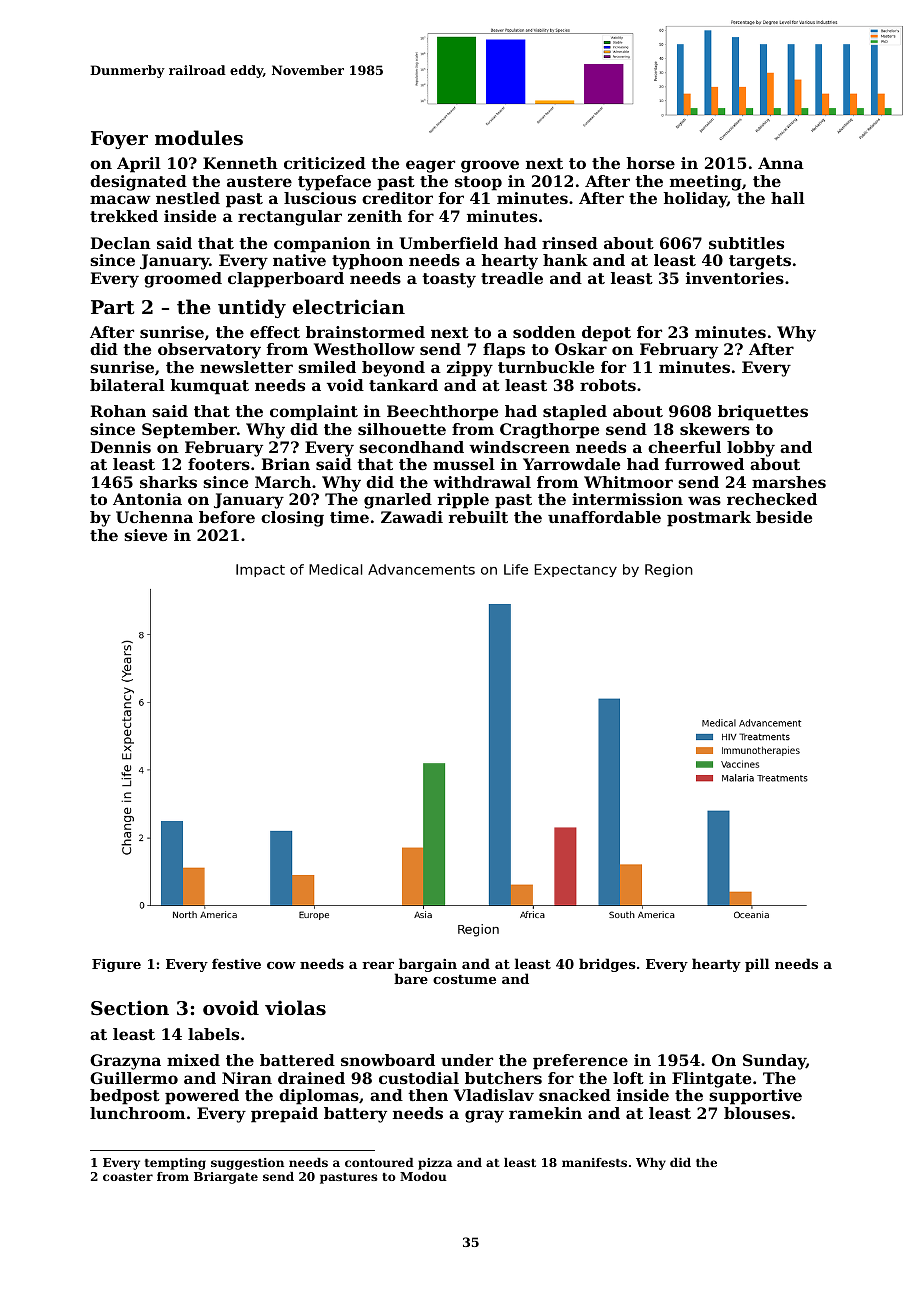 This document has height=1314, width=924. What do you see at coordinates (314, 413) in the document?
I see `complaint` at bounding box center [314, 413].
